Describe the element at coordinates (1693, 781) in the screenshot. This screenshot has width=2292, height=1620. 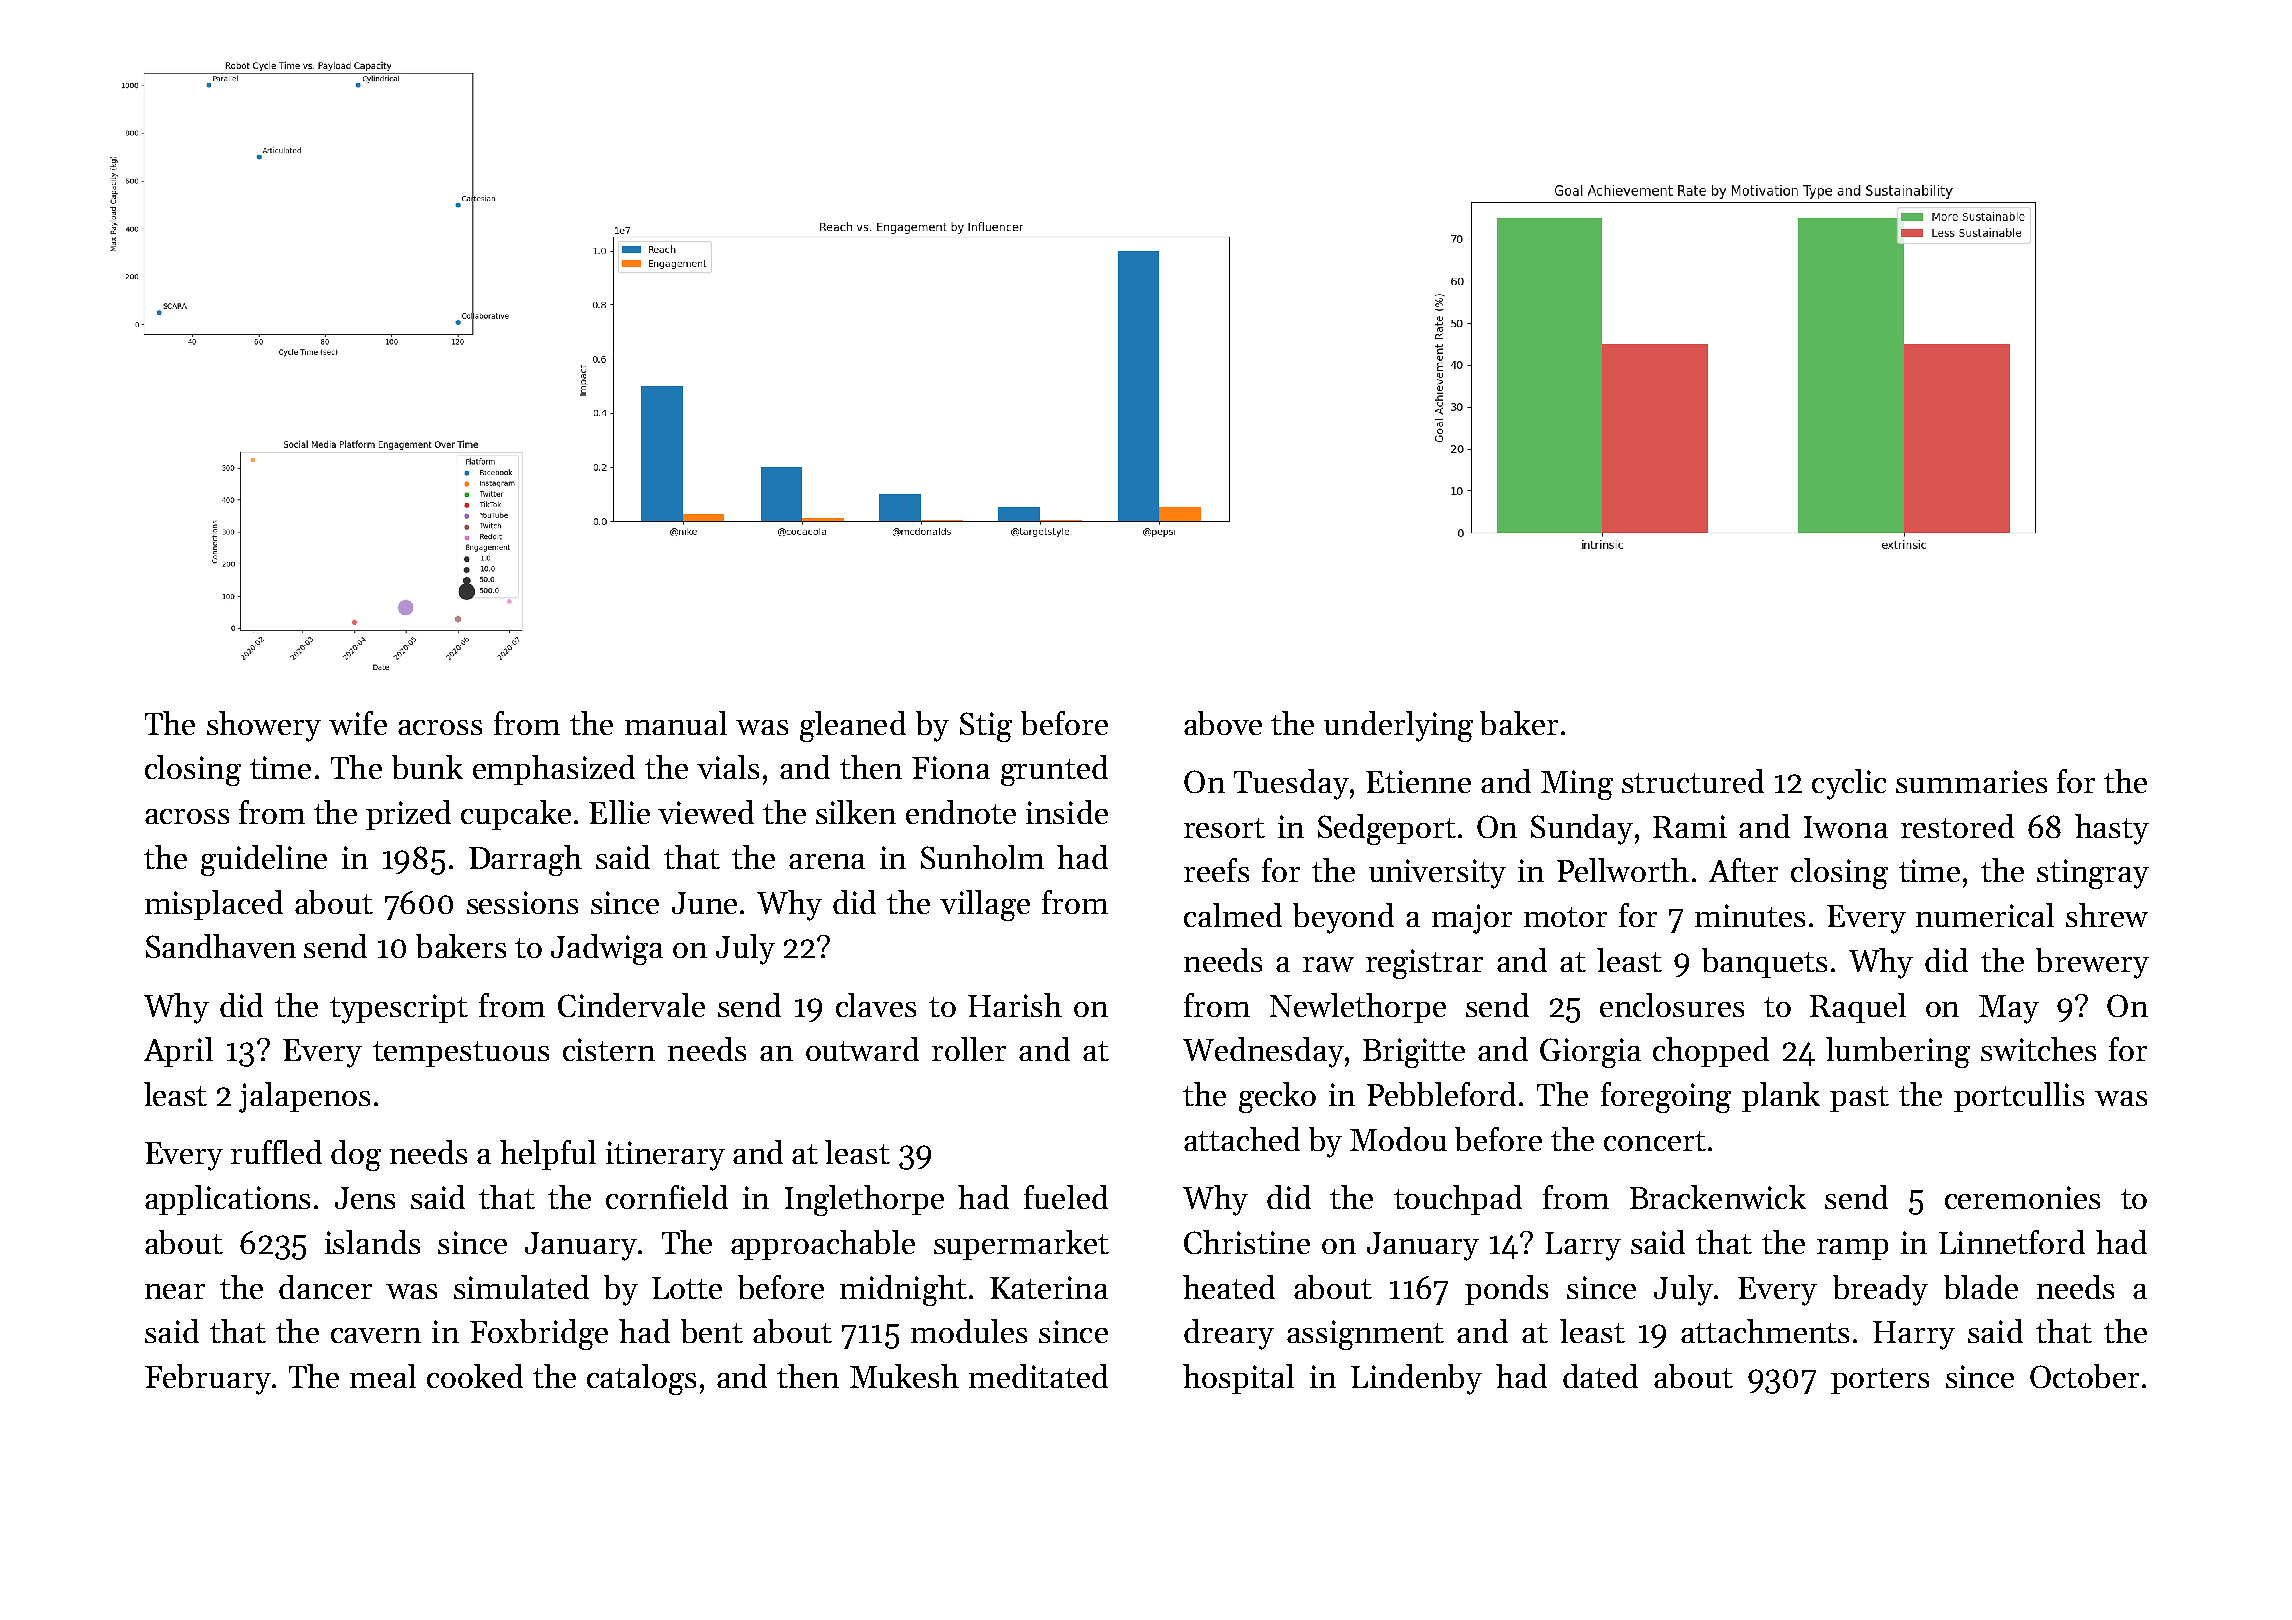
I see `structured` at that location.
